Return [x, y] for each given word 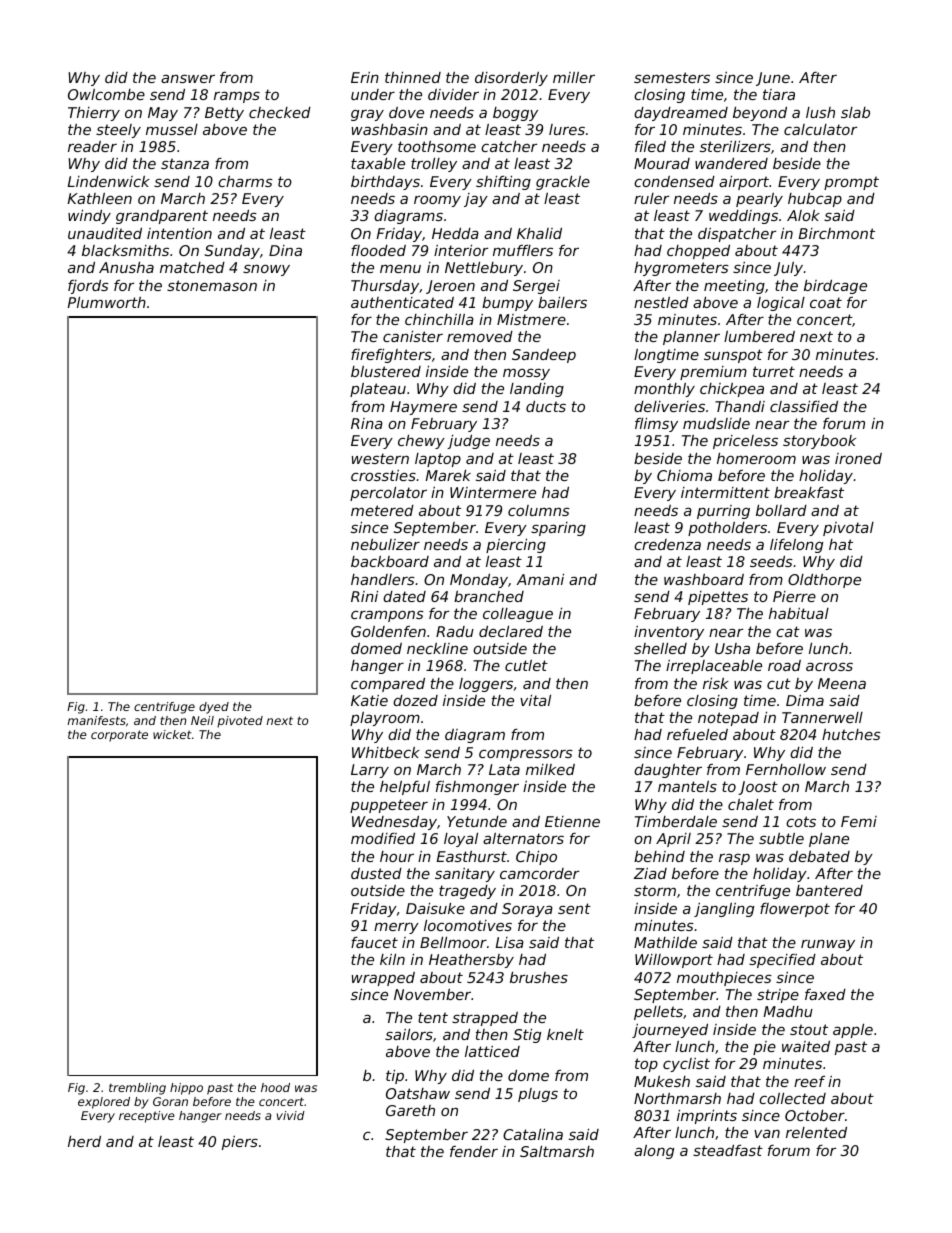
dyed [214, 708]
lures [567, 129]
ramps [237, 97]
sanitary [465, 875]
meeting [734, 287]
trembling [137, 1089]
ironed [858, 458]
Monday [479, 581]
